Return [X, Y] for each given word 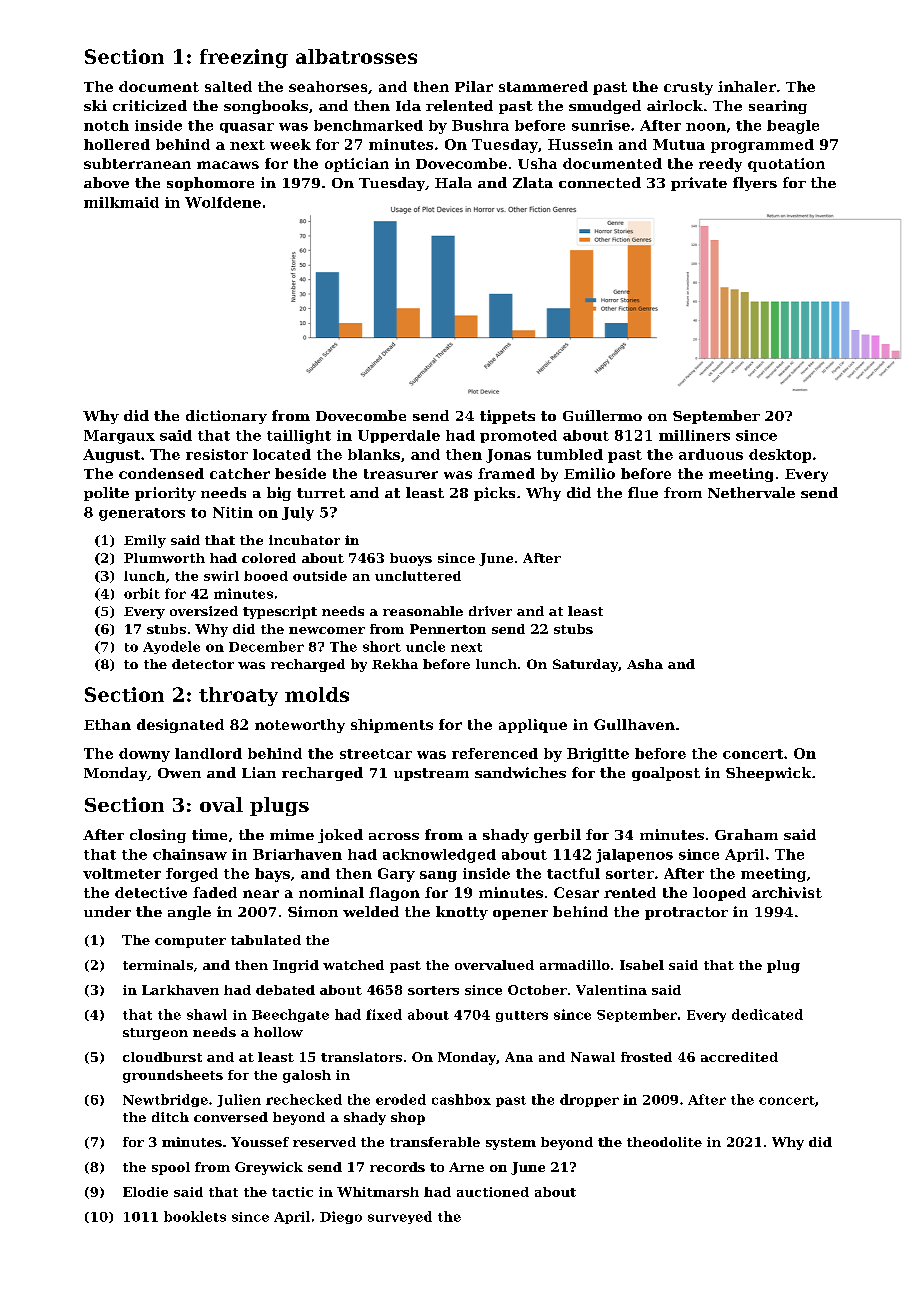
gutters [522, 1016]
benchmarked [368, 125]
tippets [507, 417]
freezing [244, 58]
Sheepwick [768, 774]
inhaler [747, 86]
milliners [694, 435]
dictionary [226, 417]
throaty [238, 696]
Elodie [145, 1192]
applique [533, 726]
